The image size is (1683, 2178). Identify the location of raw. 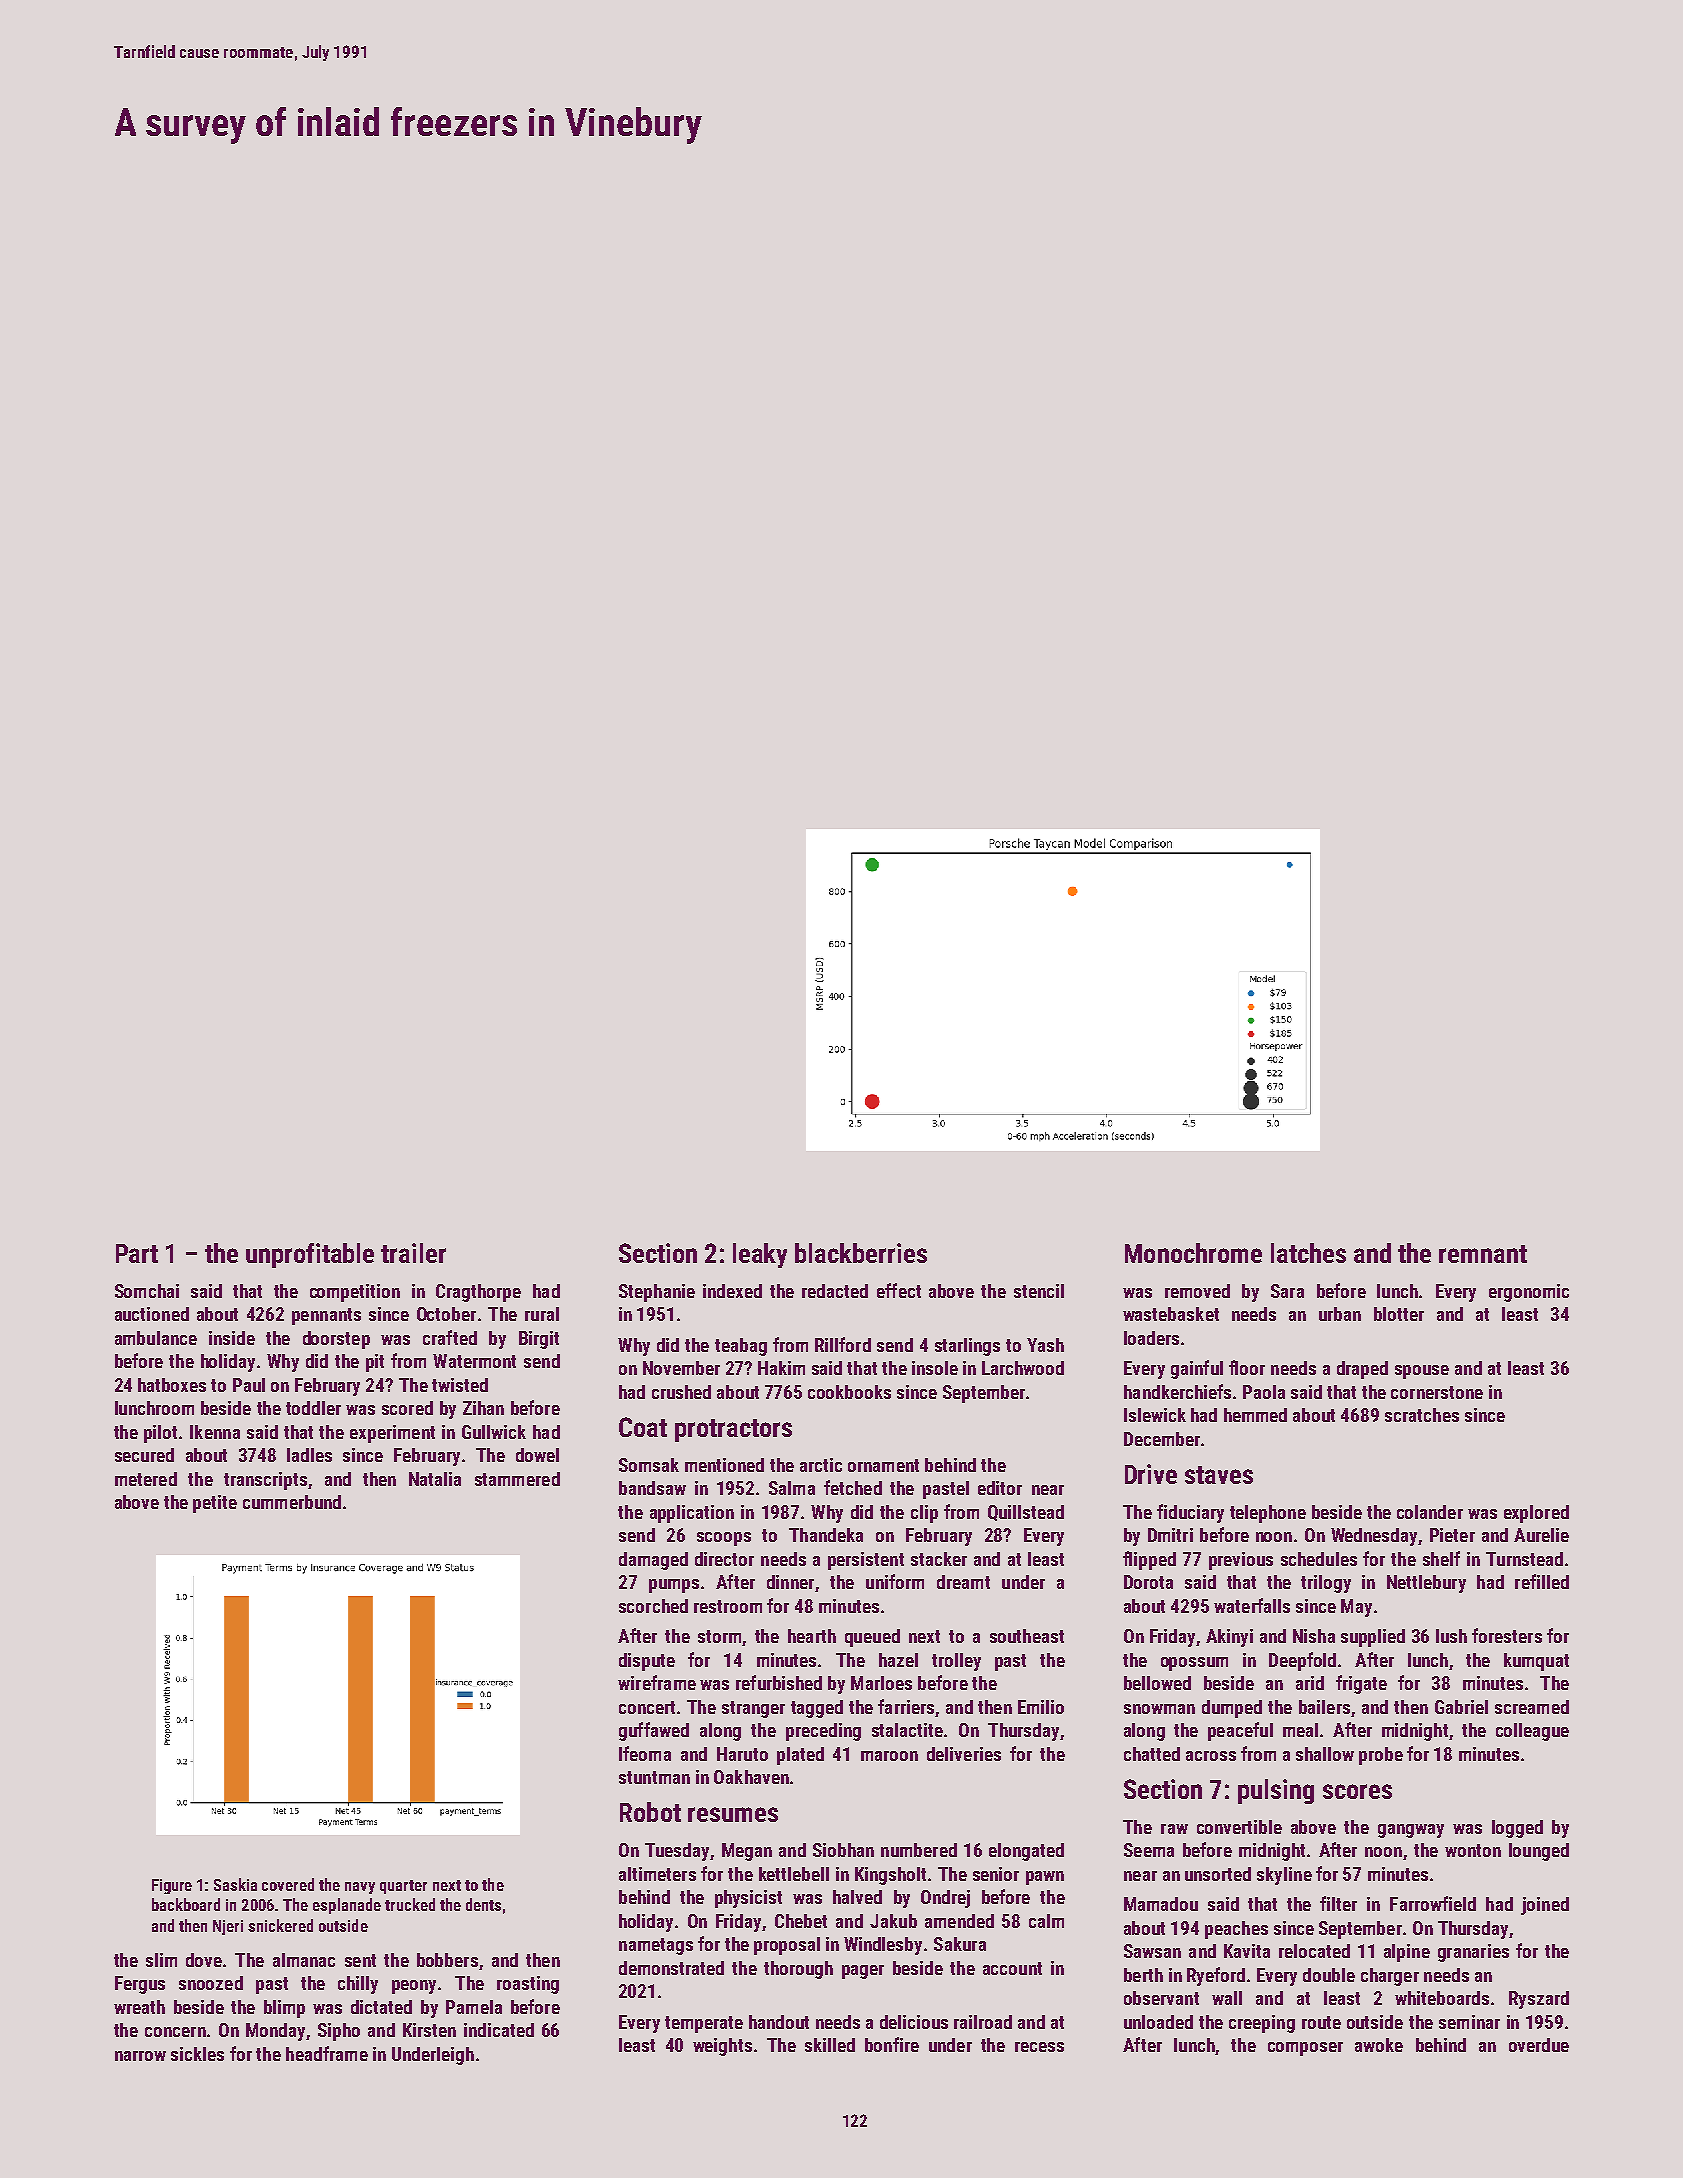
(1174, 1829).
